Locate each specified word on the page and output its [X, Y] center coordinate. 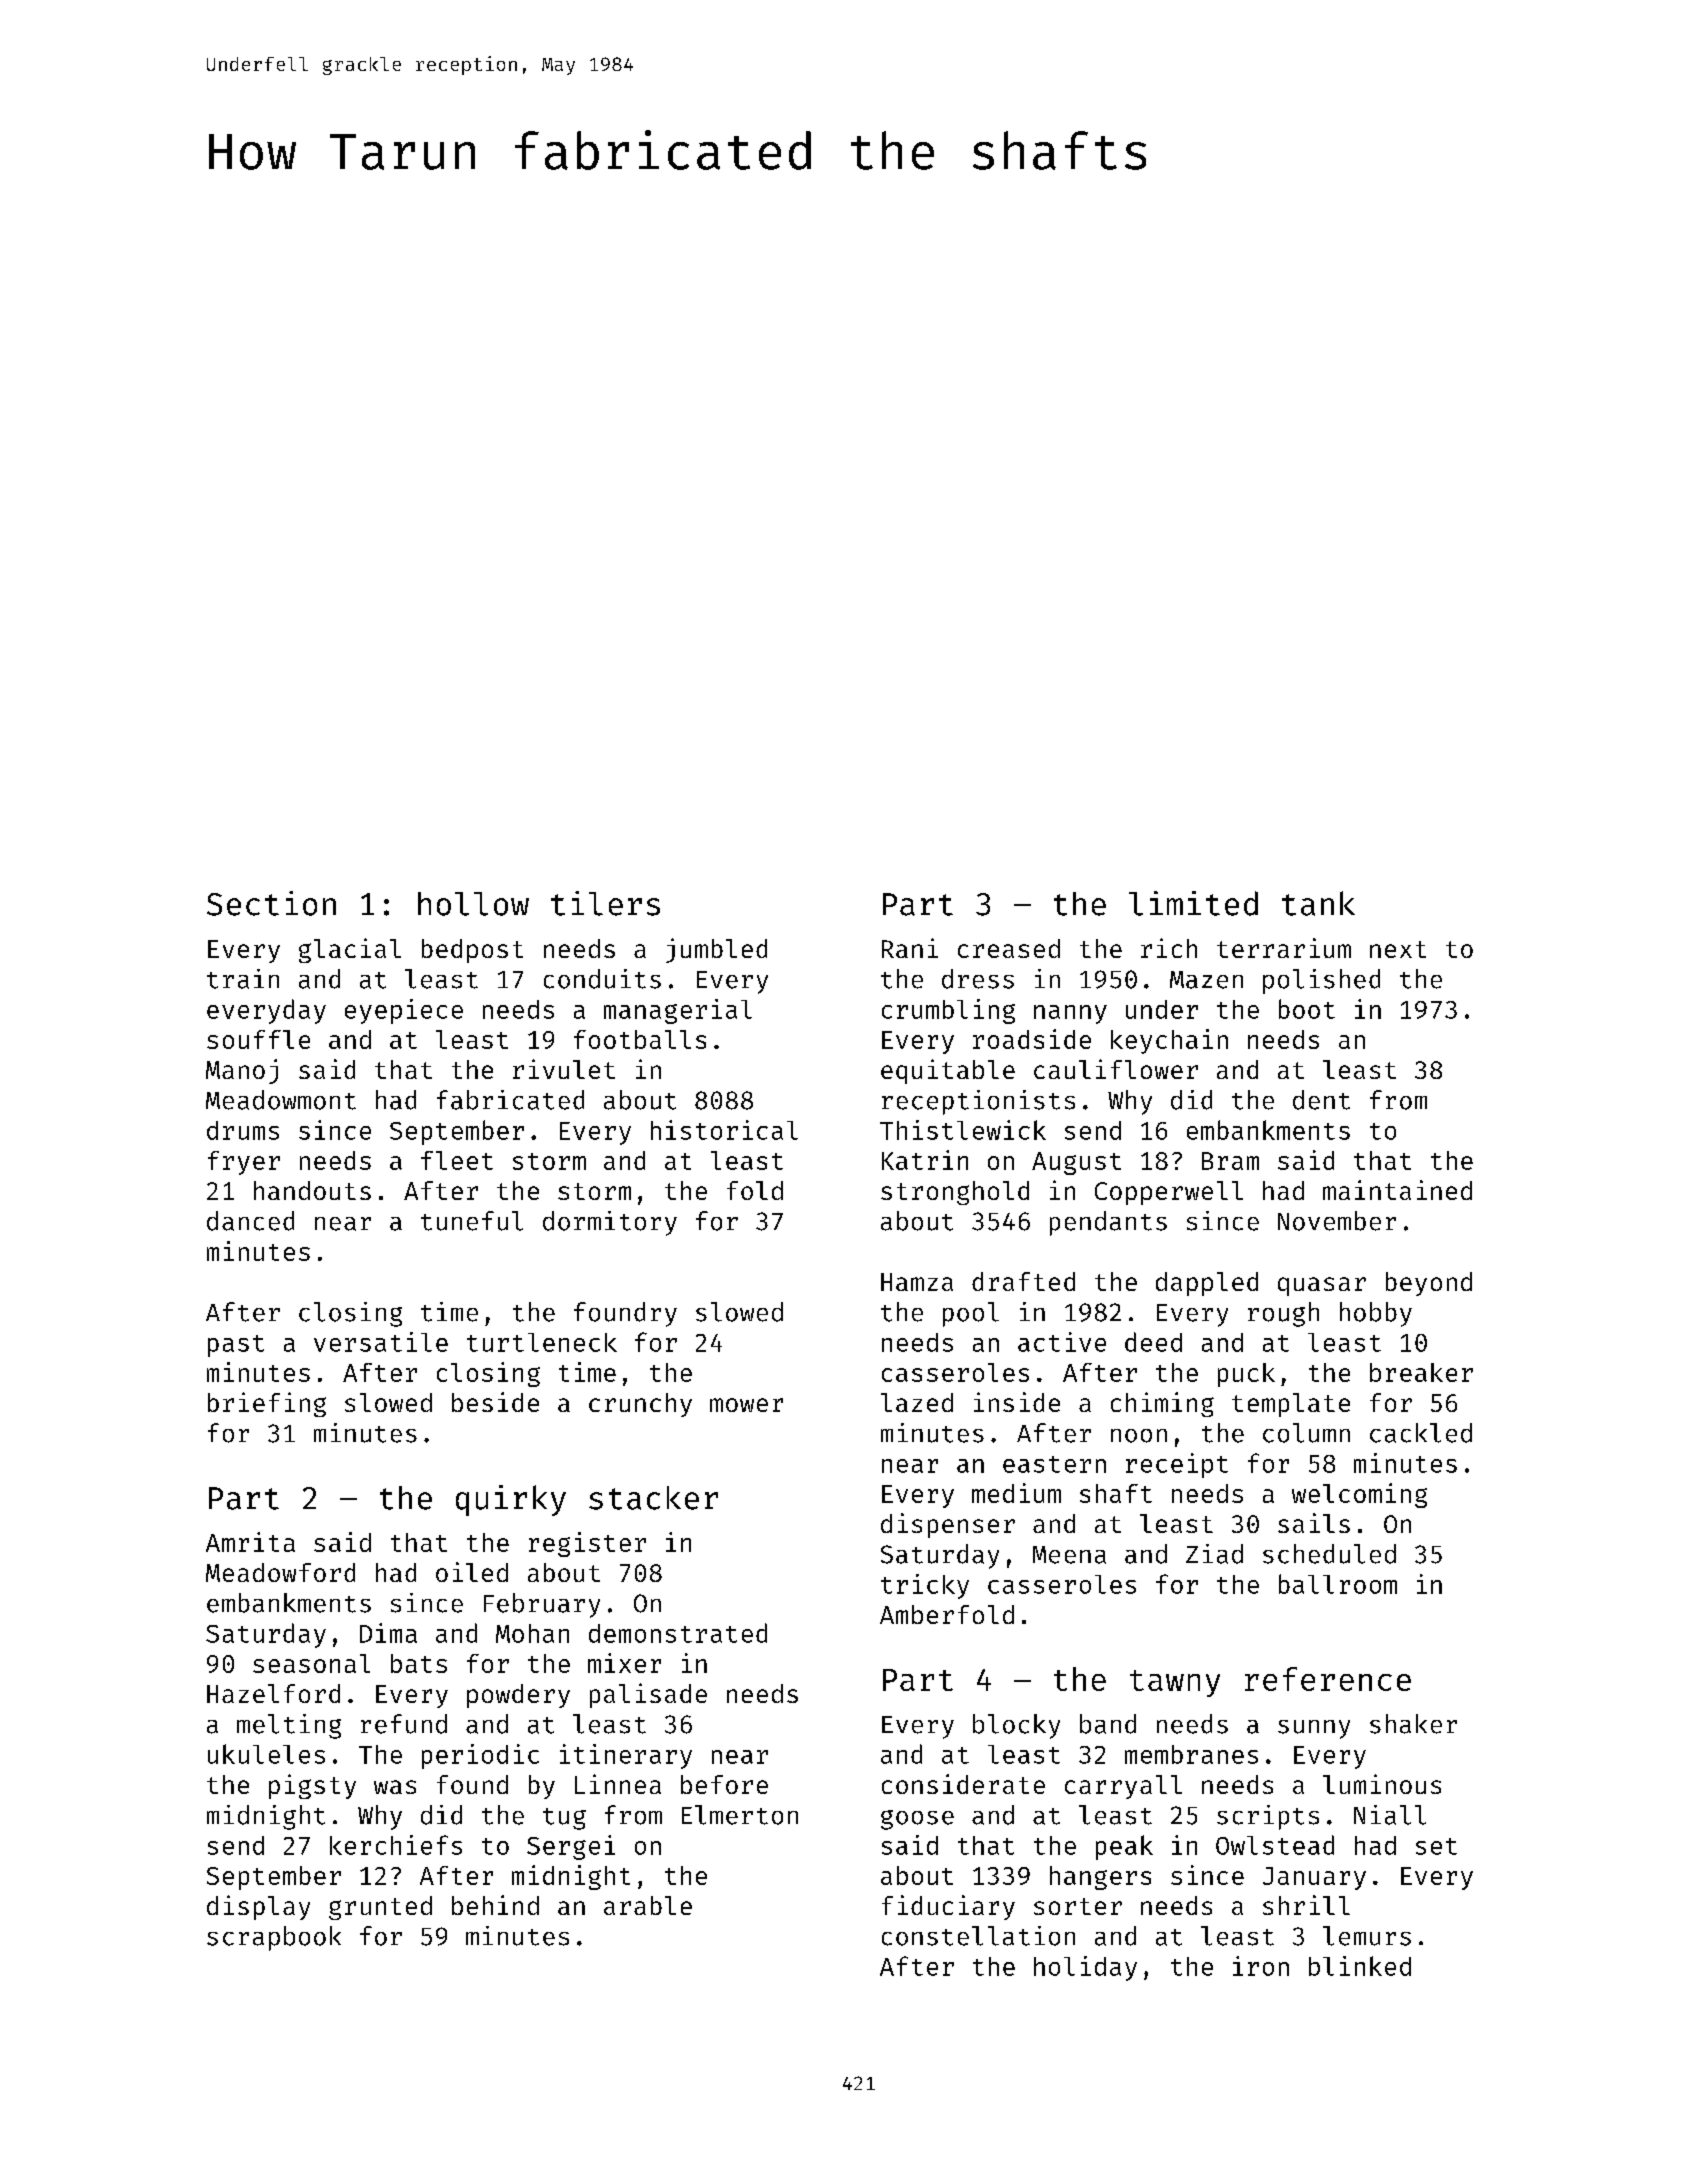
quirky [511, 1500]
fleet [457, 1160]
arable [648, 1905]
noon [1139, 1436]
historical [724, 1130]
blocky [1016, 1726]
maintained [1397, 1190]
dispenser [948, 1525]
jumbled [716, 950]
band [1108, 1724]
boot [1307, 1009]
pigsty [312, 1786]
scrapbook [274, 1938]
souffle [258, 1039]
